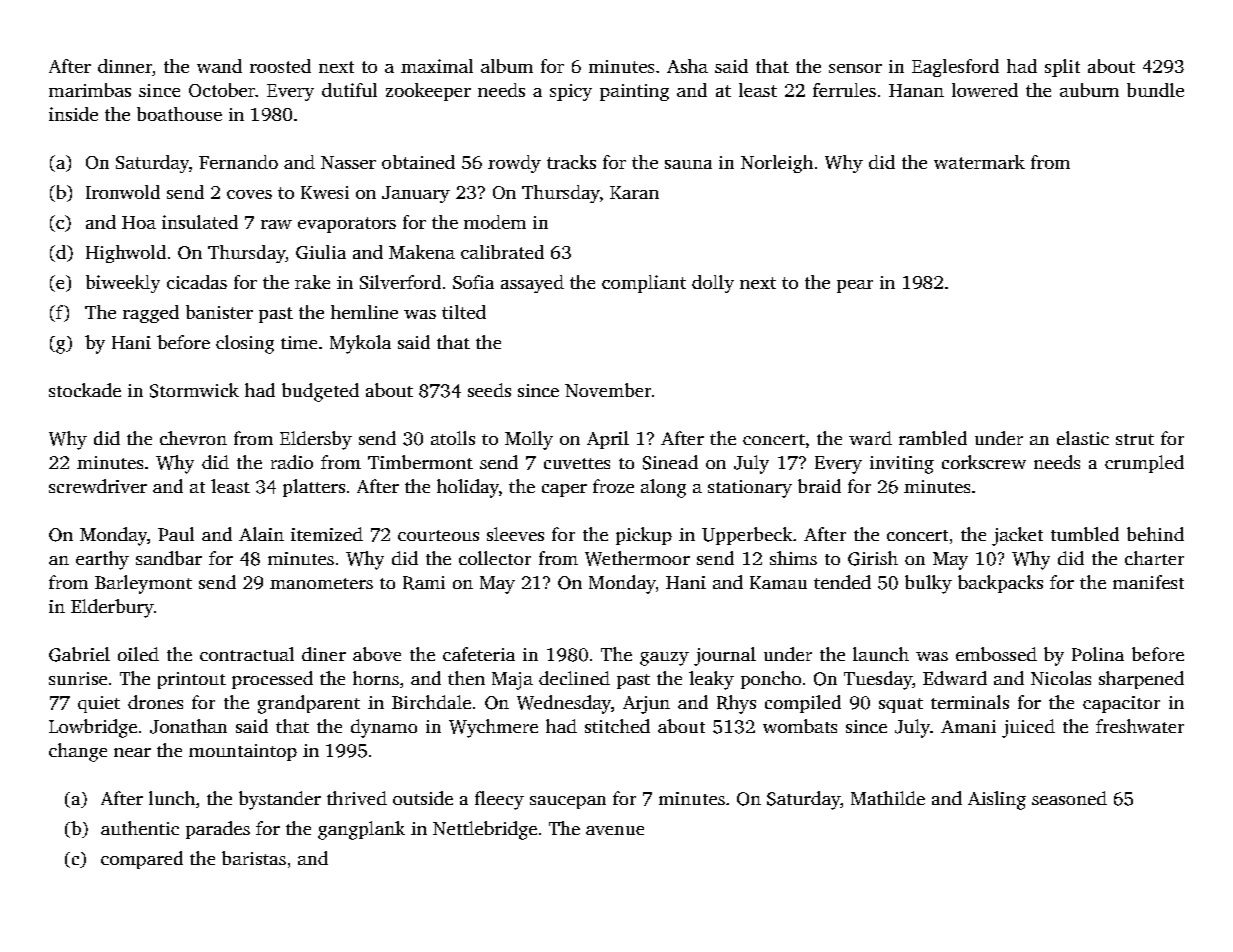 The width and height of the document is (1233, 952). Describe the element at coordinates (888, 798) in the document. I see `Mathilde` at that location.
